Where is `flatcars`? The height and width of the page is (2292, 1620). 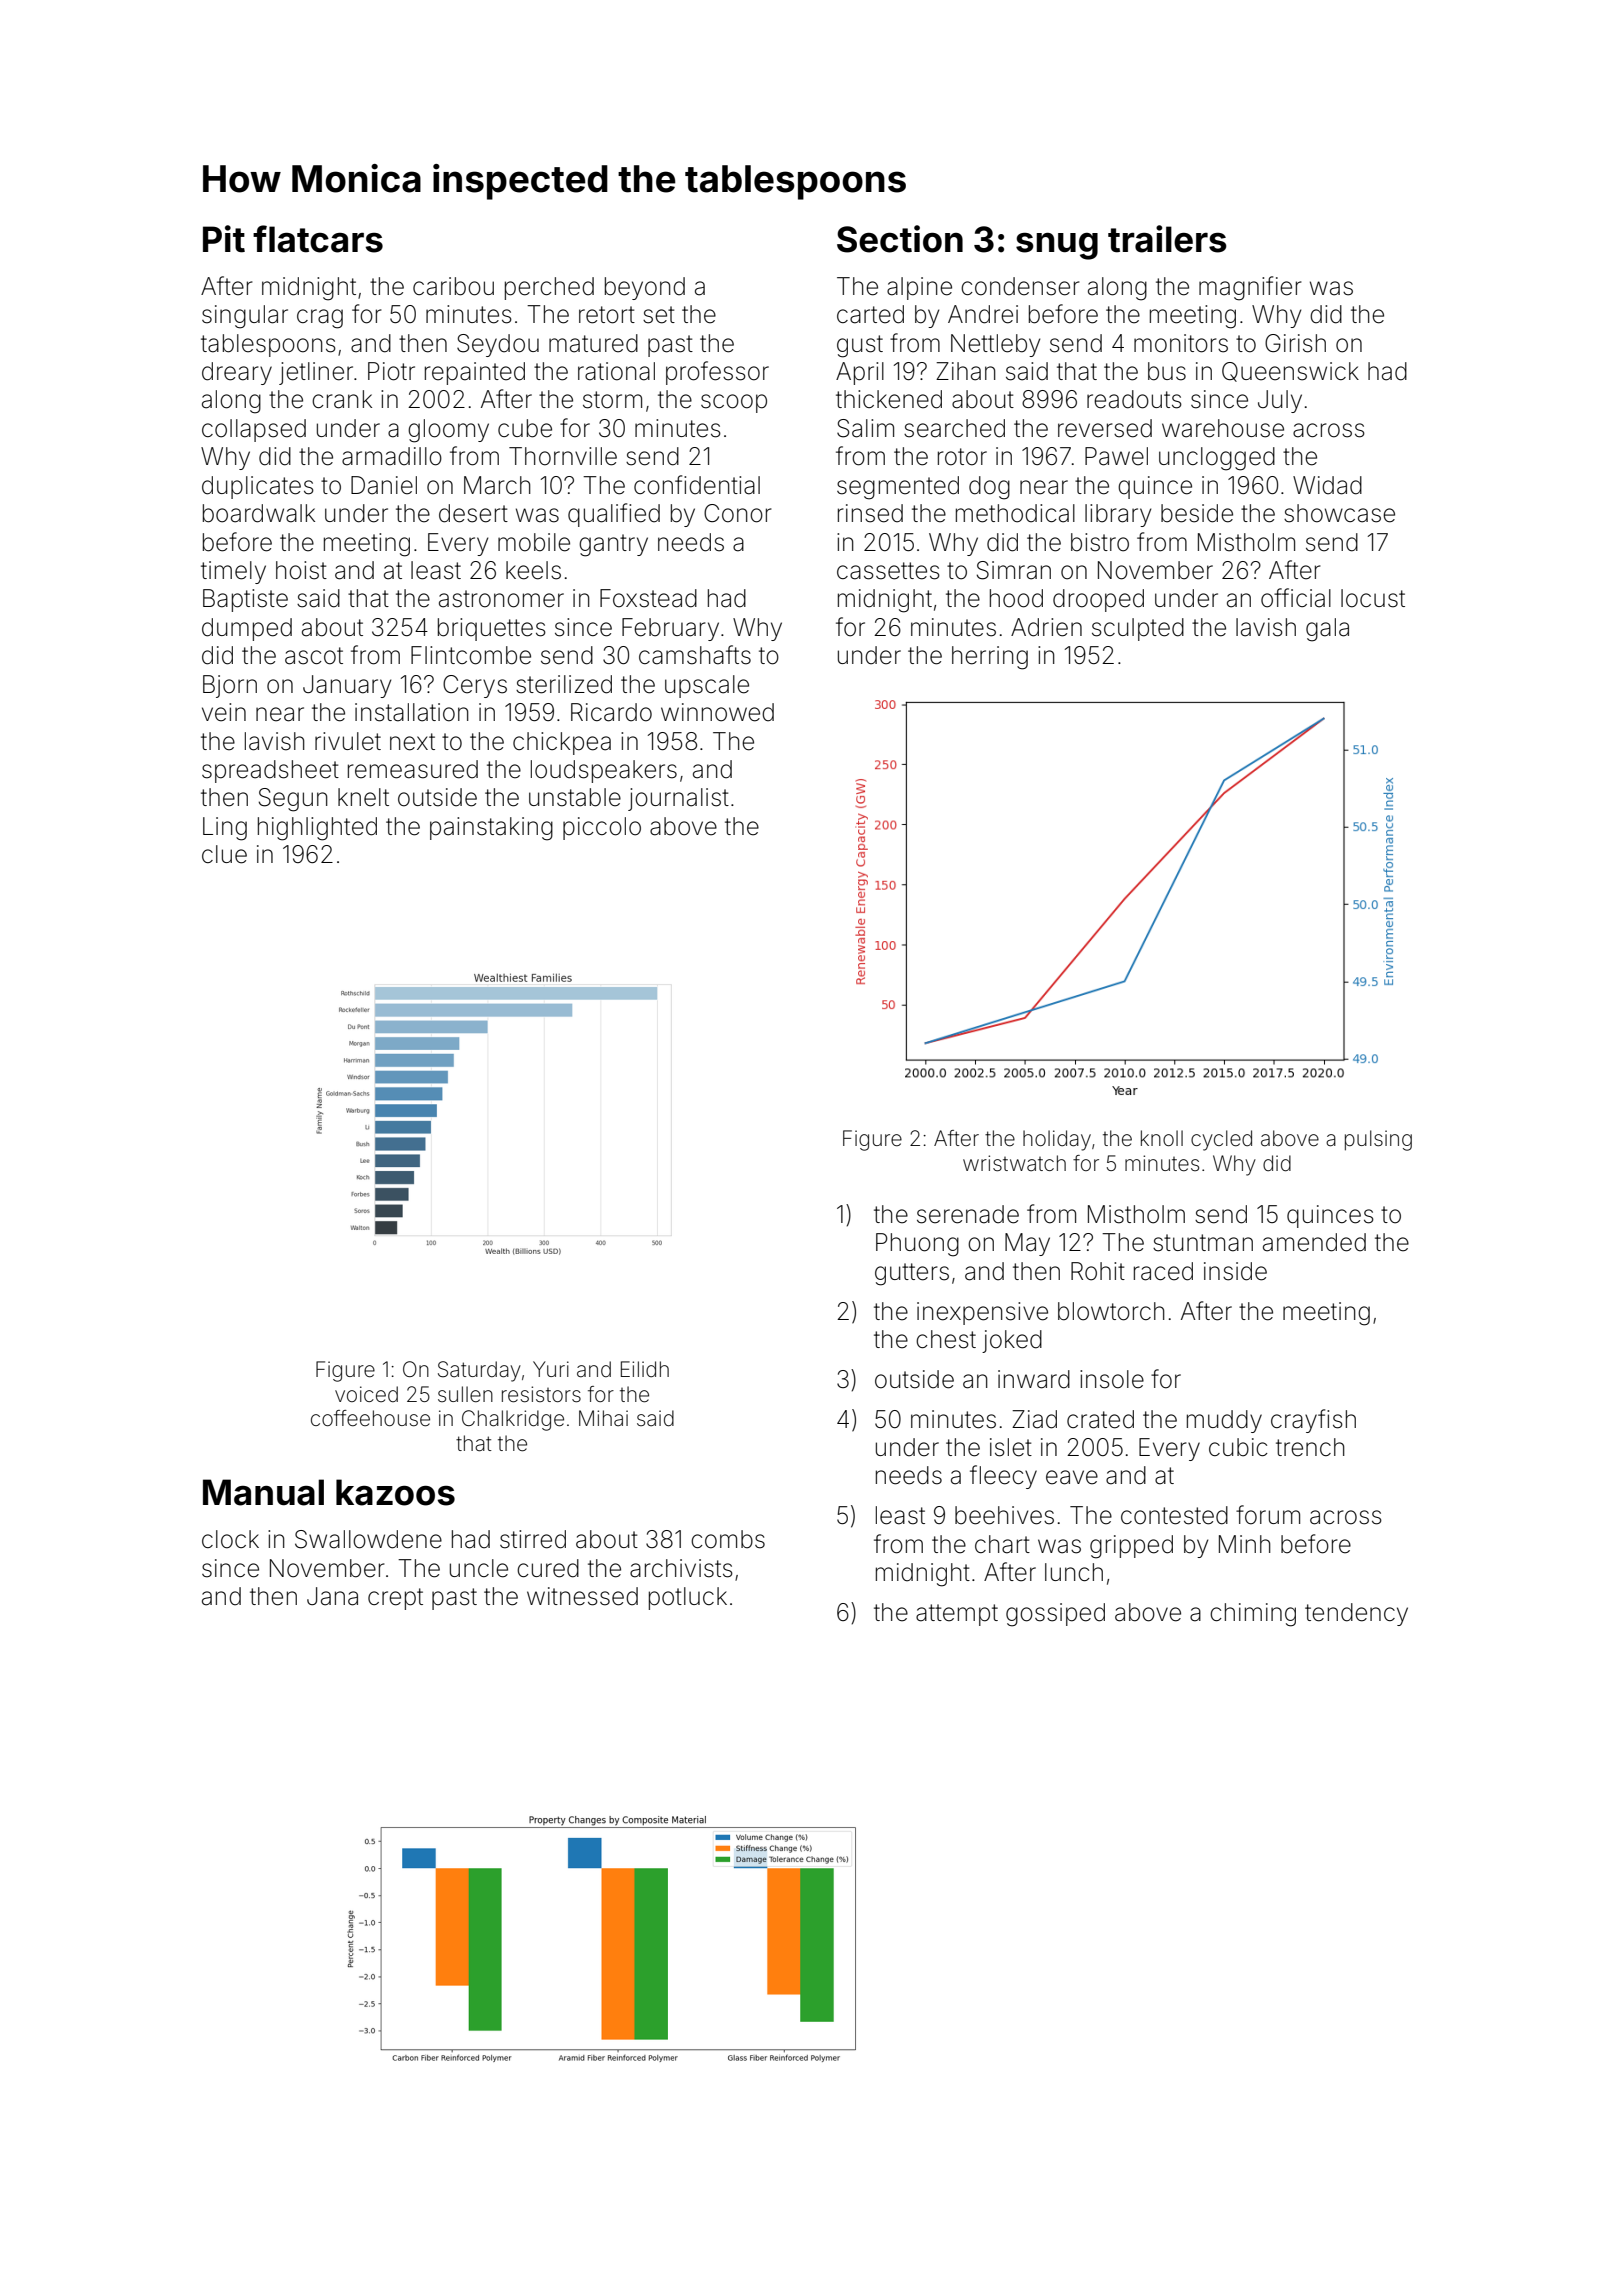
flatcars is located at coordinates (318, 239).
